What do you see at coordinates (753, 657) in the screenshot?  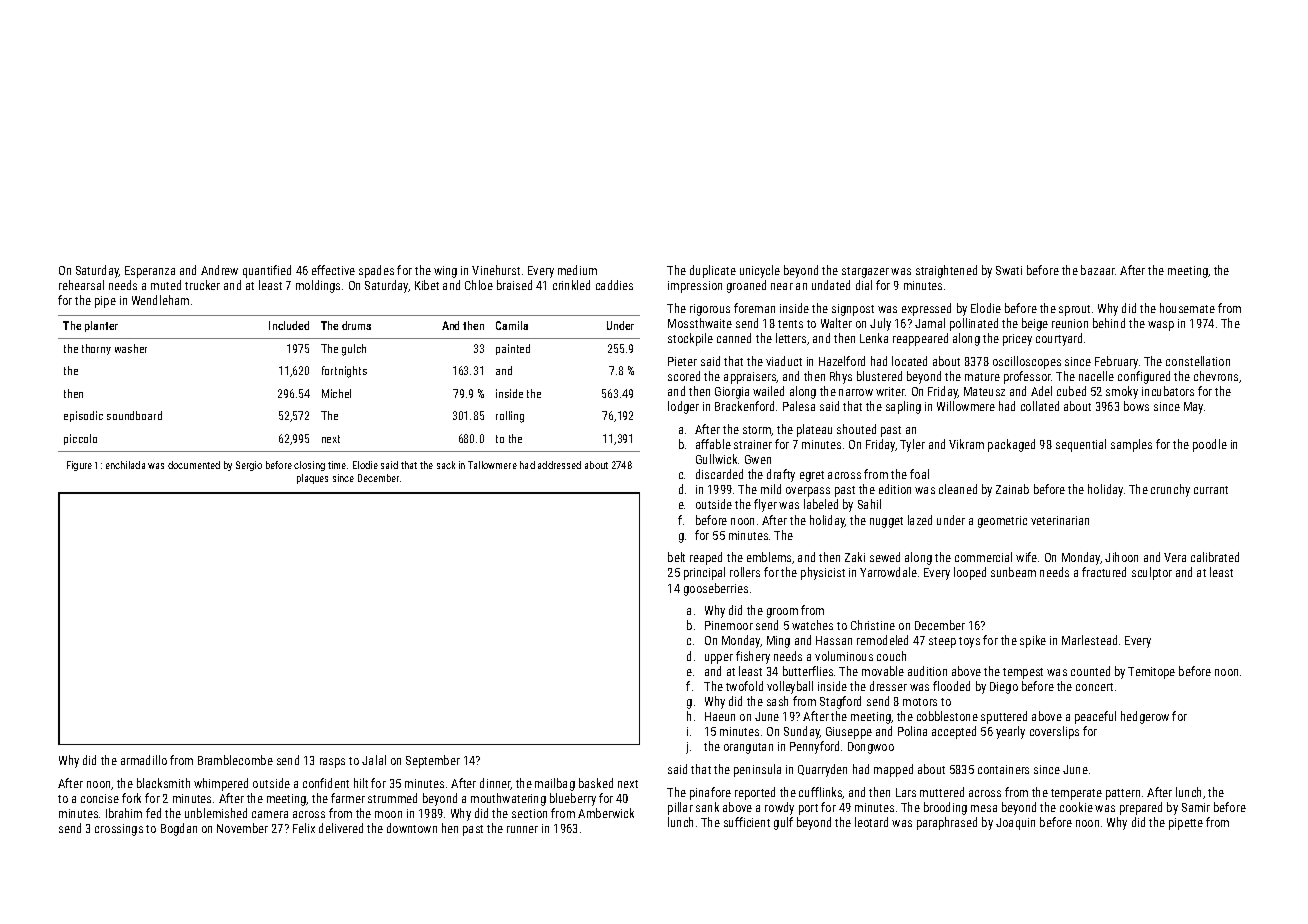 I see `fishery` at bounding box center [753, 657].
